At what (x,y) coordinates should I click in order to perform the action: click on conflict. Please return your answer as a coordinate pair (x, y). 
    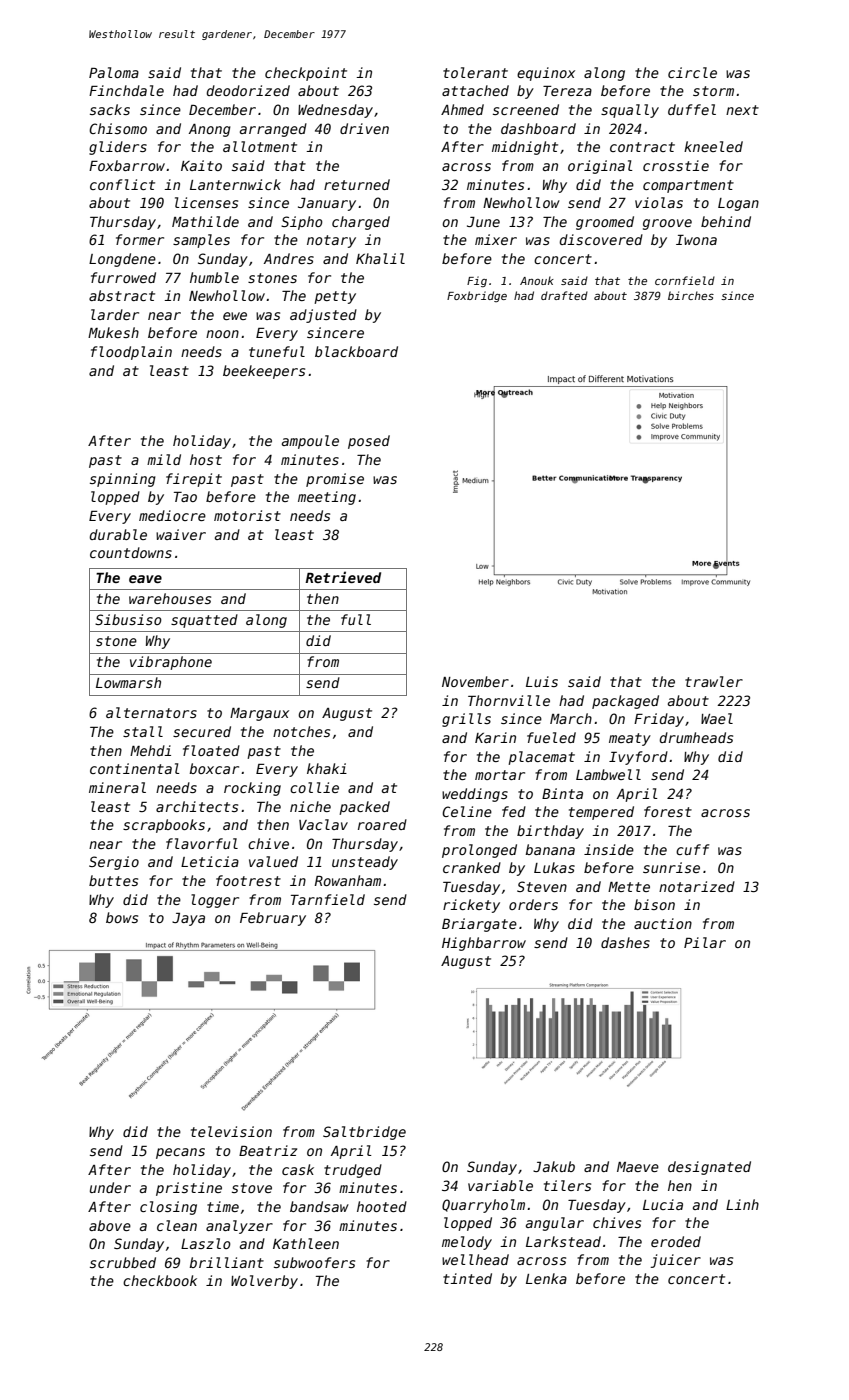
    Looking at the image, I should click on (122, 184).
